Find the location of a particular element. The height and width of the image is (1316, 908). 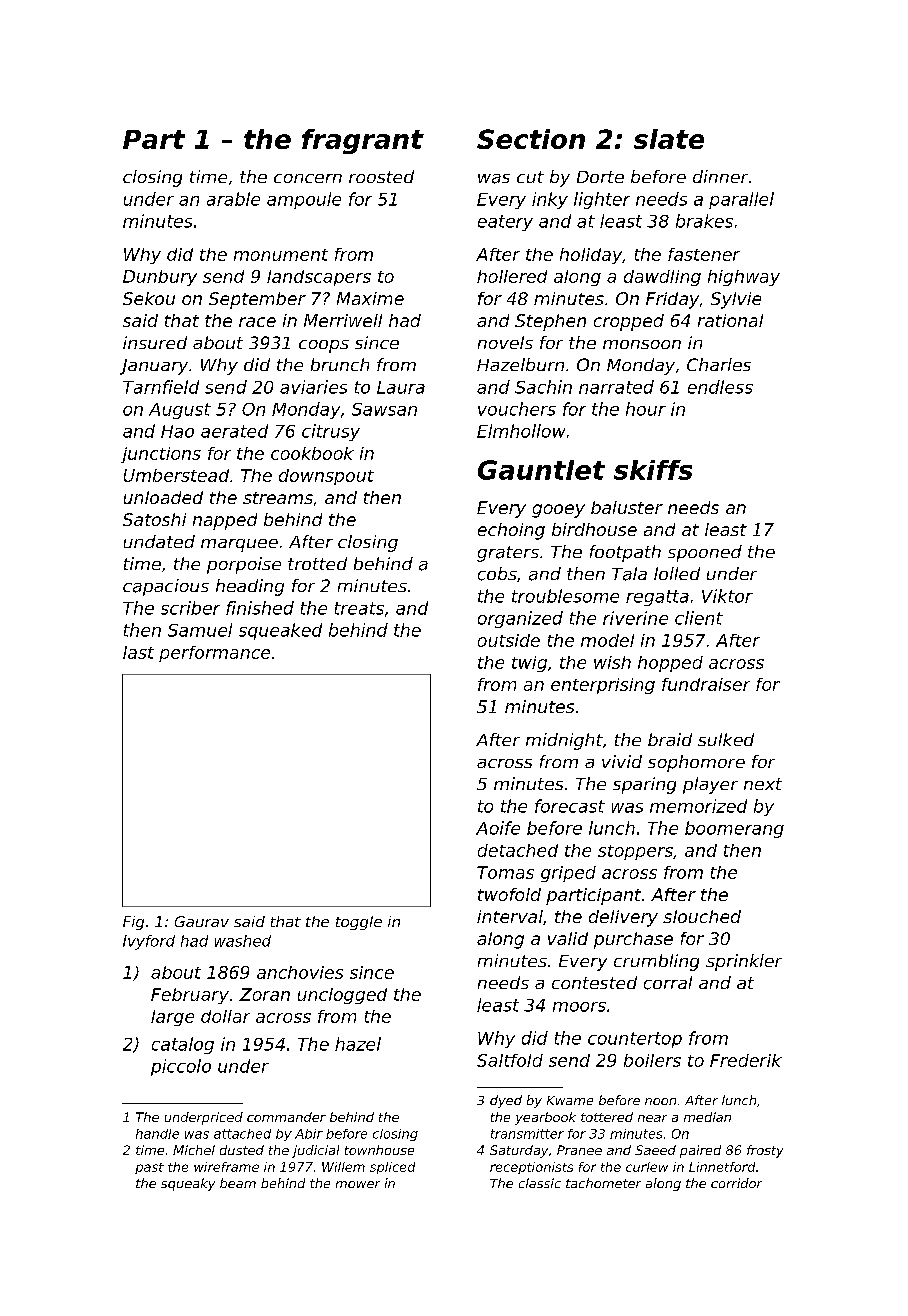

hopped is located at coordinates (670, 664).
